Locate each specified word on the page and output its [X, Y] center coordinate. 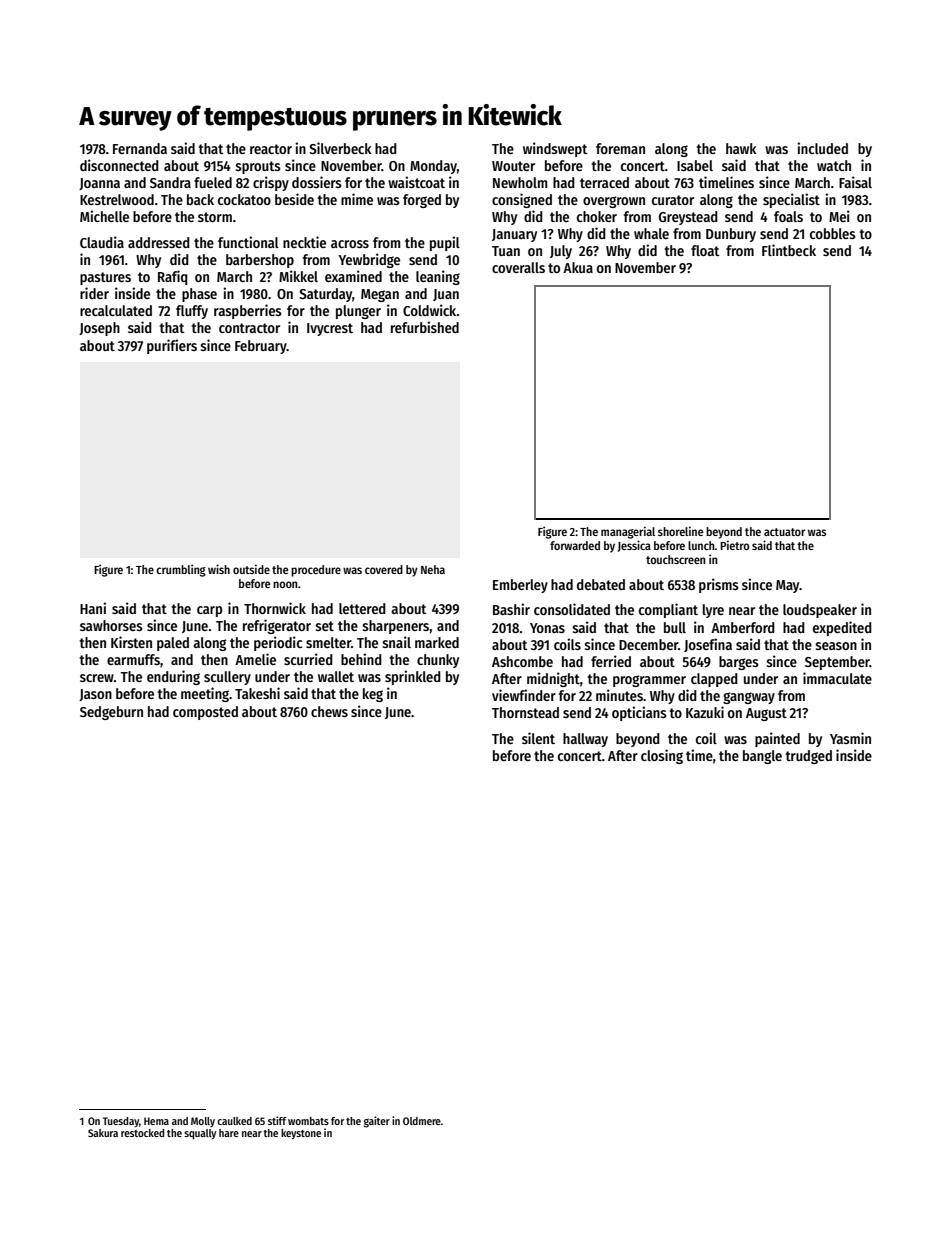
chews [329, 711]
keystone [301, 1134]
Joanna [99, 184]
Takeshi [257, 693]
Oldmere [422, 1121]
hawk [741, 148]
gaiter [377, 1122]
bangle [762, 757]
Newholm [520, 182]
